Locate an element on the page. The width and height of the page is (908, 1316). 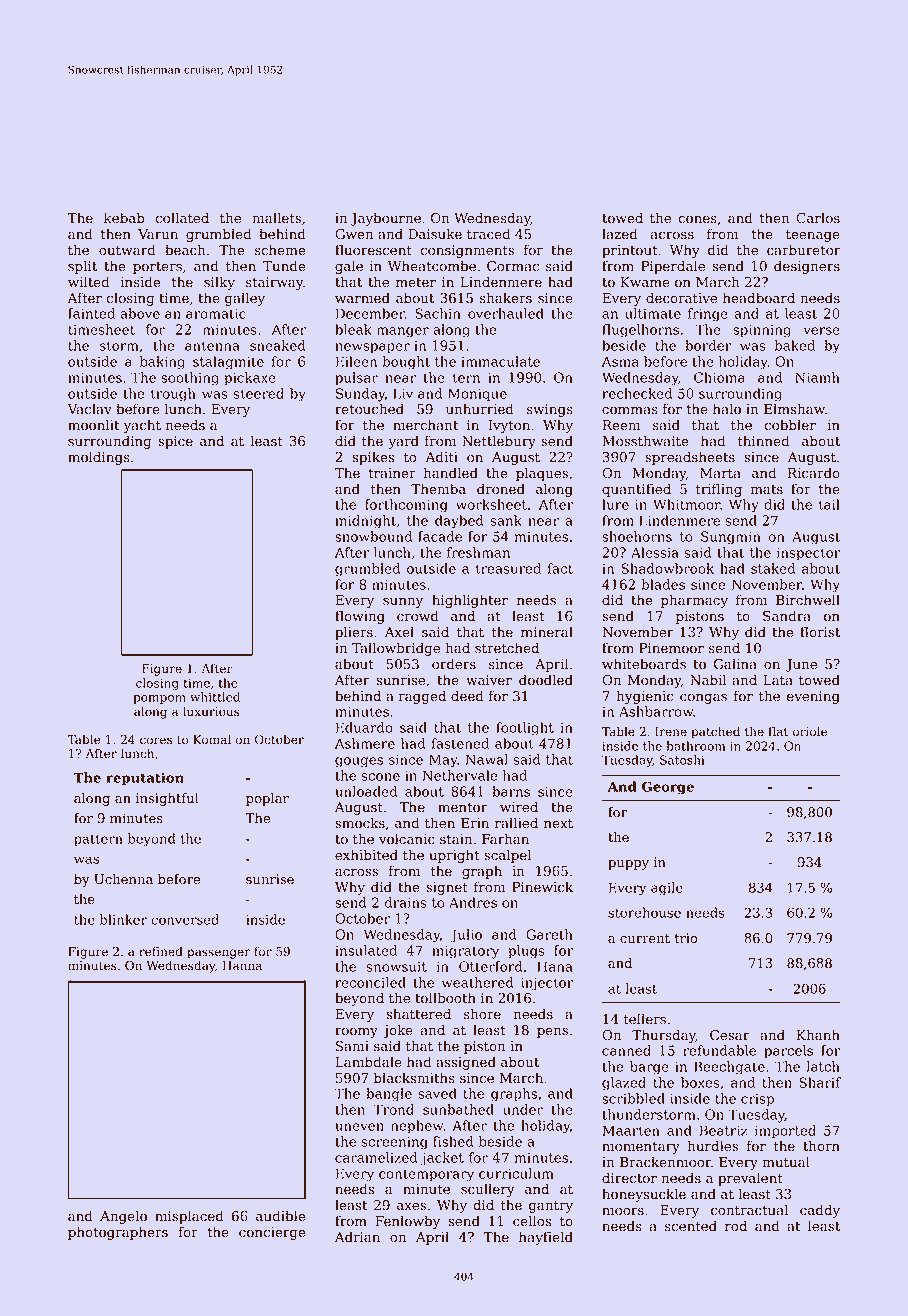
pompom is located at coordinates (159, 699).
